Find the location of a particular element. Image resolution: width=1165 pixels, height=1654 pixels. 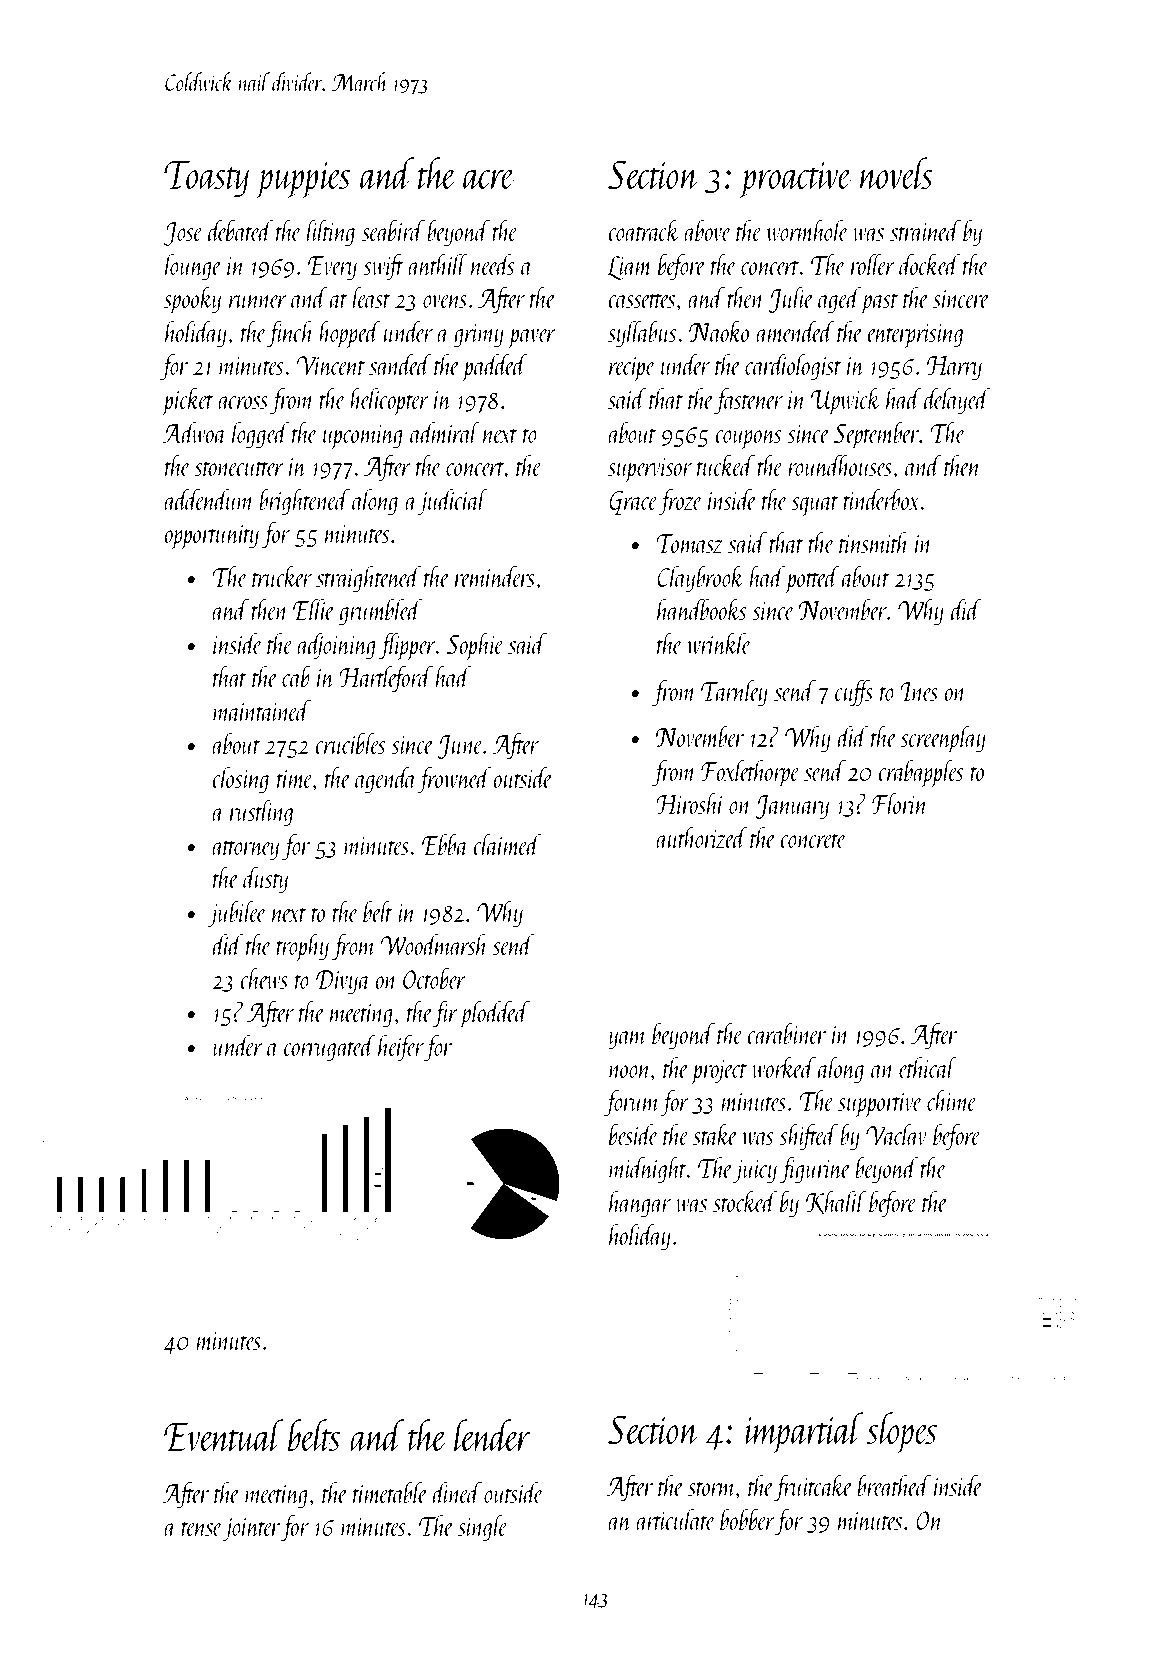

authorized is located at coordinates (702, 837).
